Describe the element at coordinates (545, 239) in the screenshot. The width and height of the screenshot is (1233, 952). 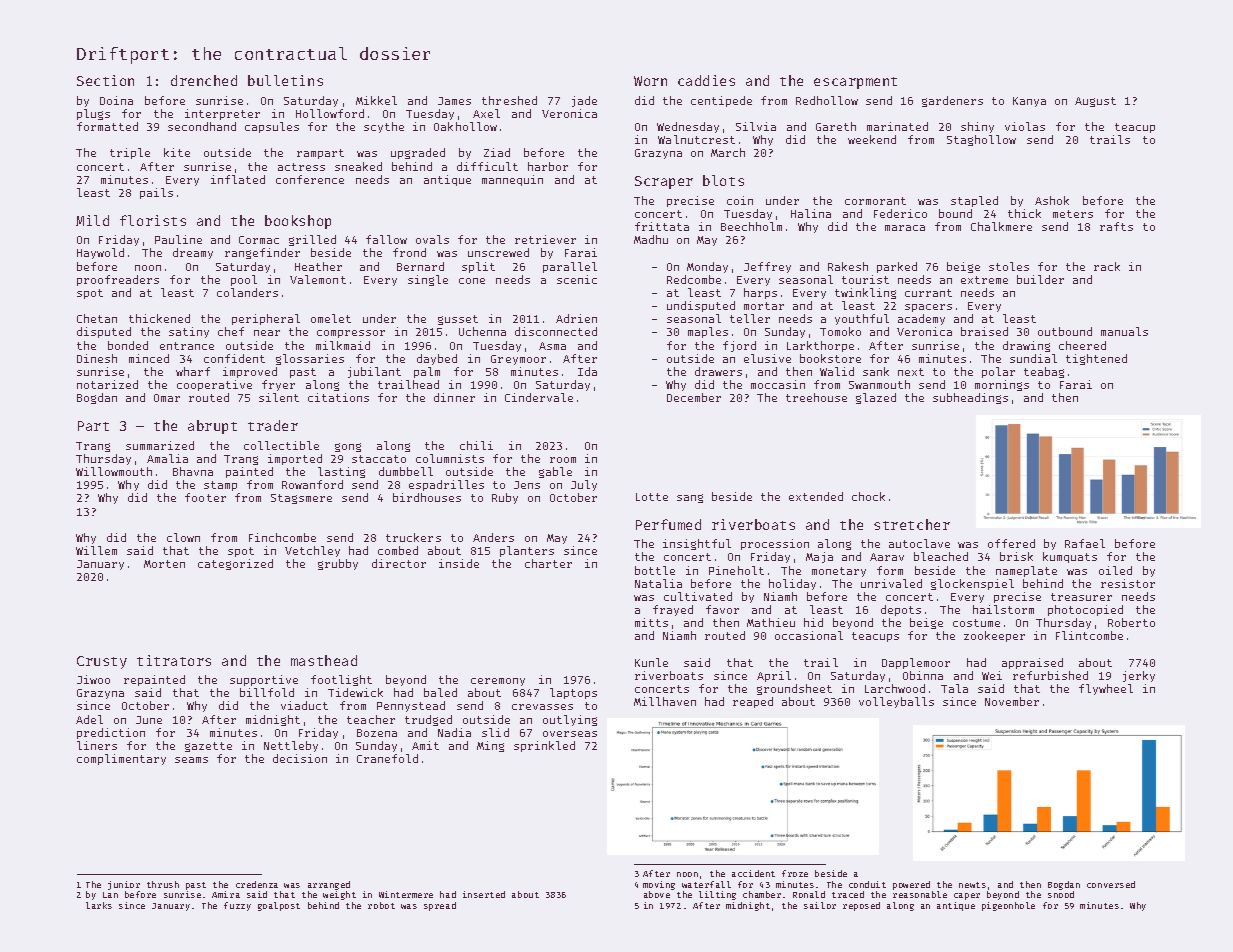
I see `retriever` at that location.
